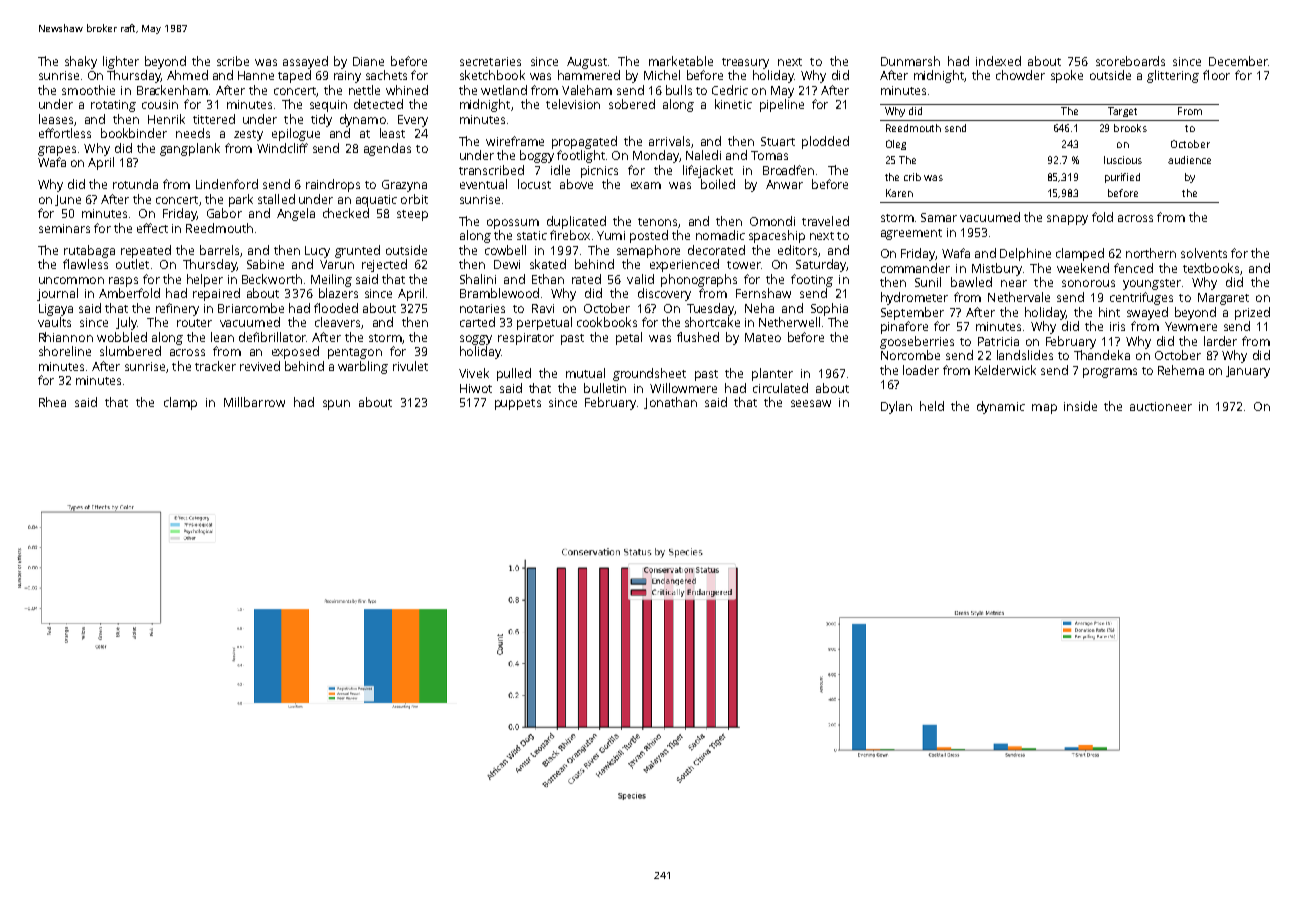 The image size is (1308, 924). What do you see at coordinates (1130, 61) in the page?
I see `scoreboards` at bounding box center [1130, 61].
